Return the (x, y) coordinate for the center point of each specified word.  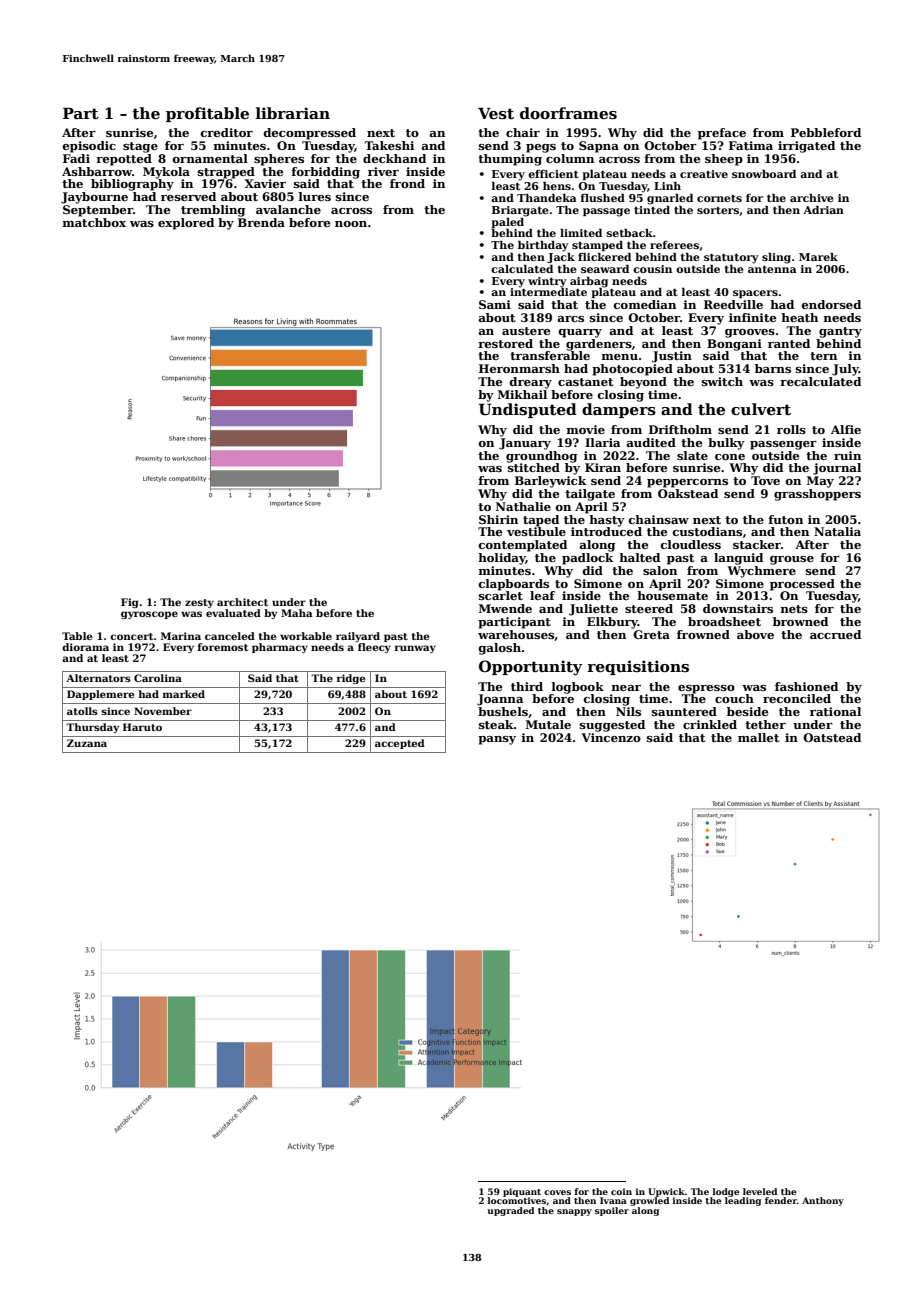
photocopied (632, 370)
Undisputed (528, 410)
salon (660, 570)
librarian (293, 113)
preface (722, 134)
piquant (522, 1192)
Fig (130, 603)
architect (242, 602)
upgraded (510, 1211)
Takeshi (389, 145)
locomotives (517, 1200)
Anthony (823, 1201)
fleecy (374, 648)
